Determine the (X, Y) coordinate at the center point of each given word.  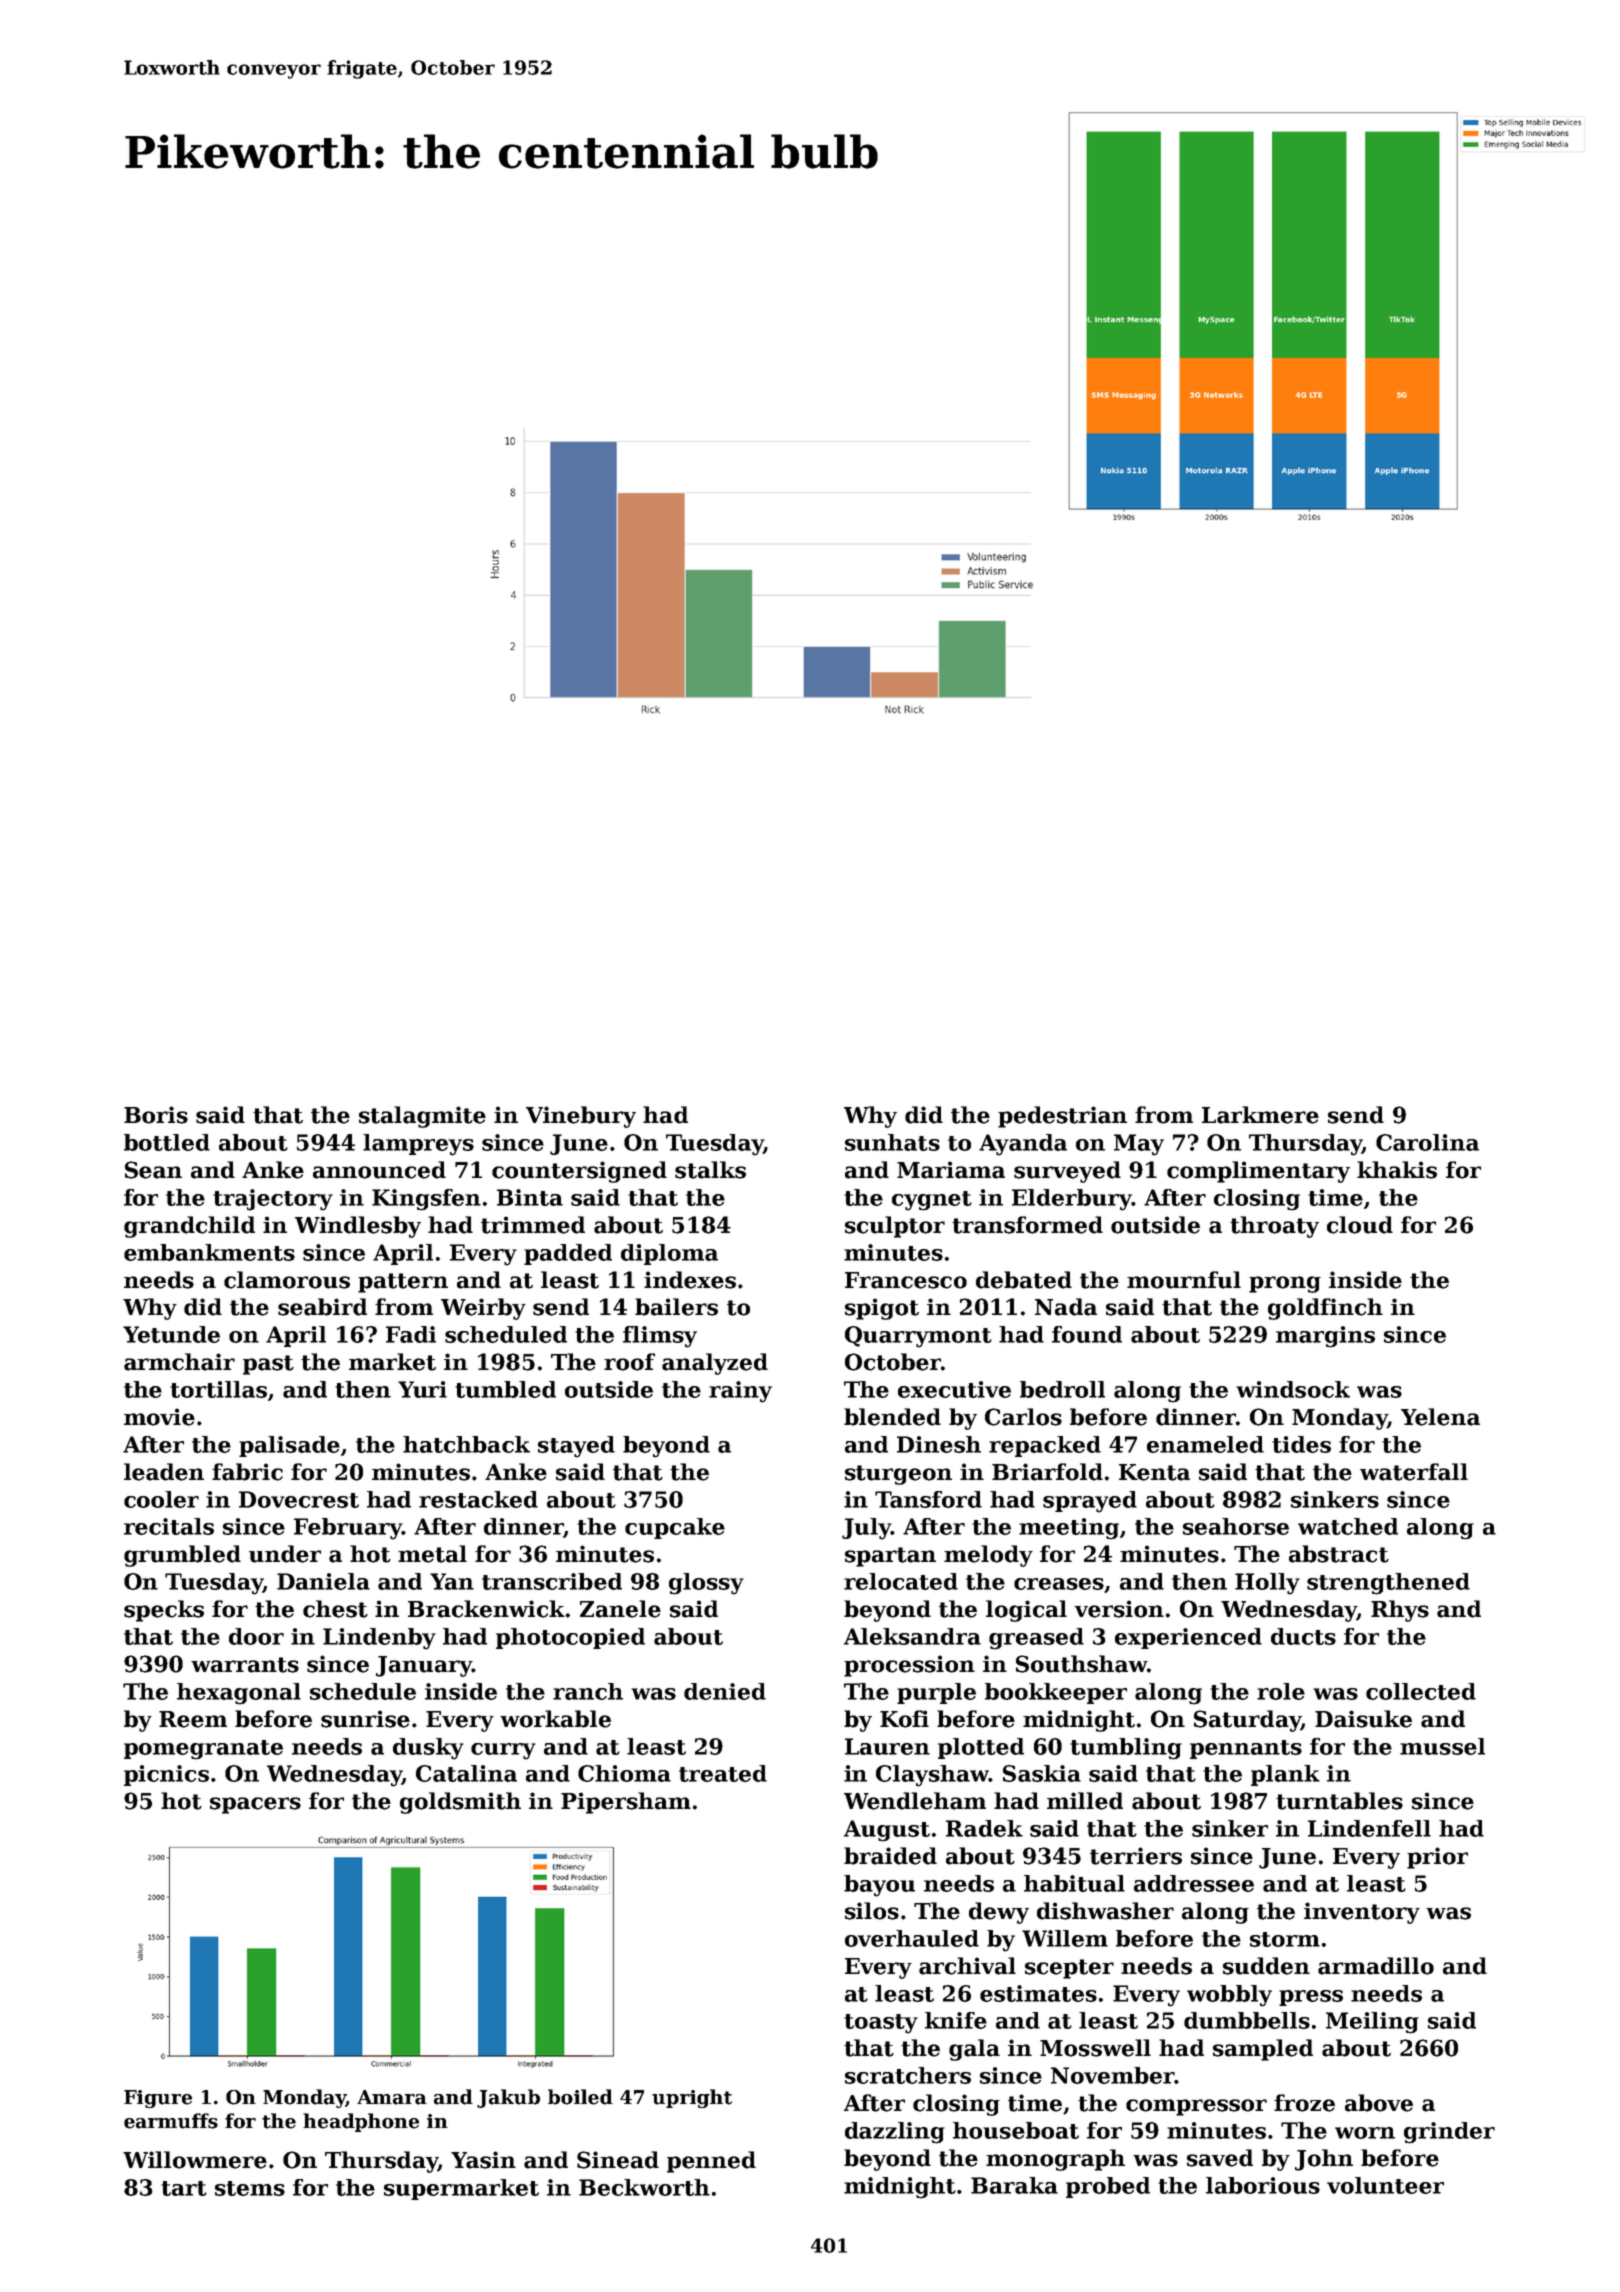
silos (872, 1911)
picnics (166, 1775)
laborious (1263, 2185)
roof (629, 1362)
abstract (1339, 1554)
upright (692, 2098)
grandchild (189, 1227)
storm (1285, 1939)
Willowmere (195, 2160)
